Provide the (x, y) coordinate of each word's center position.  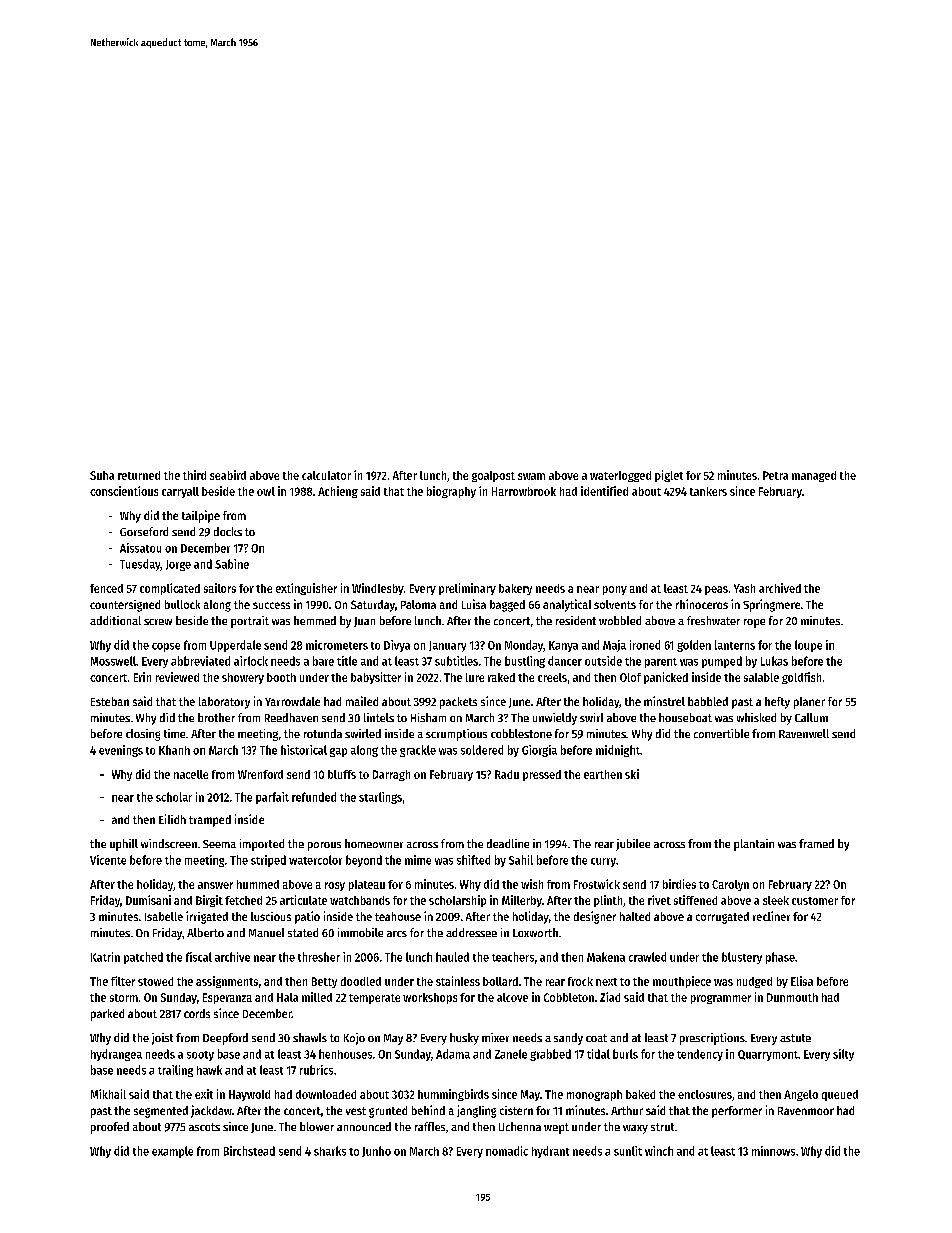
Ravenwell (804, 733)
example (172, 1152)
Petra (775, 475)
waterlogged (620, 476)
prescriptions (712, 1039)
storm (124, 998)
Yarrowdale (292, 701)
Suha (102, 475)
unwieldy (555, 719)
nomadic (507, 1151)
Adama (453, 1054)
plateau (367, 885)
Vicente (108, 860)
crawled (647, 957)
